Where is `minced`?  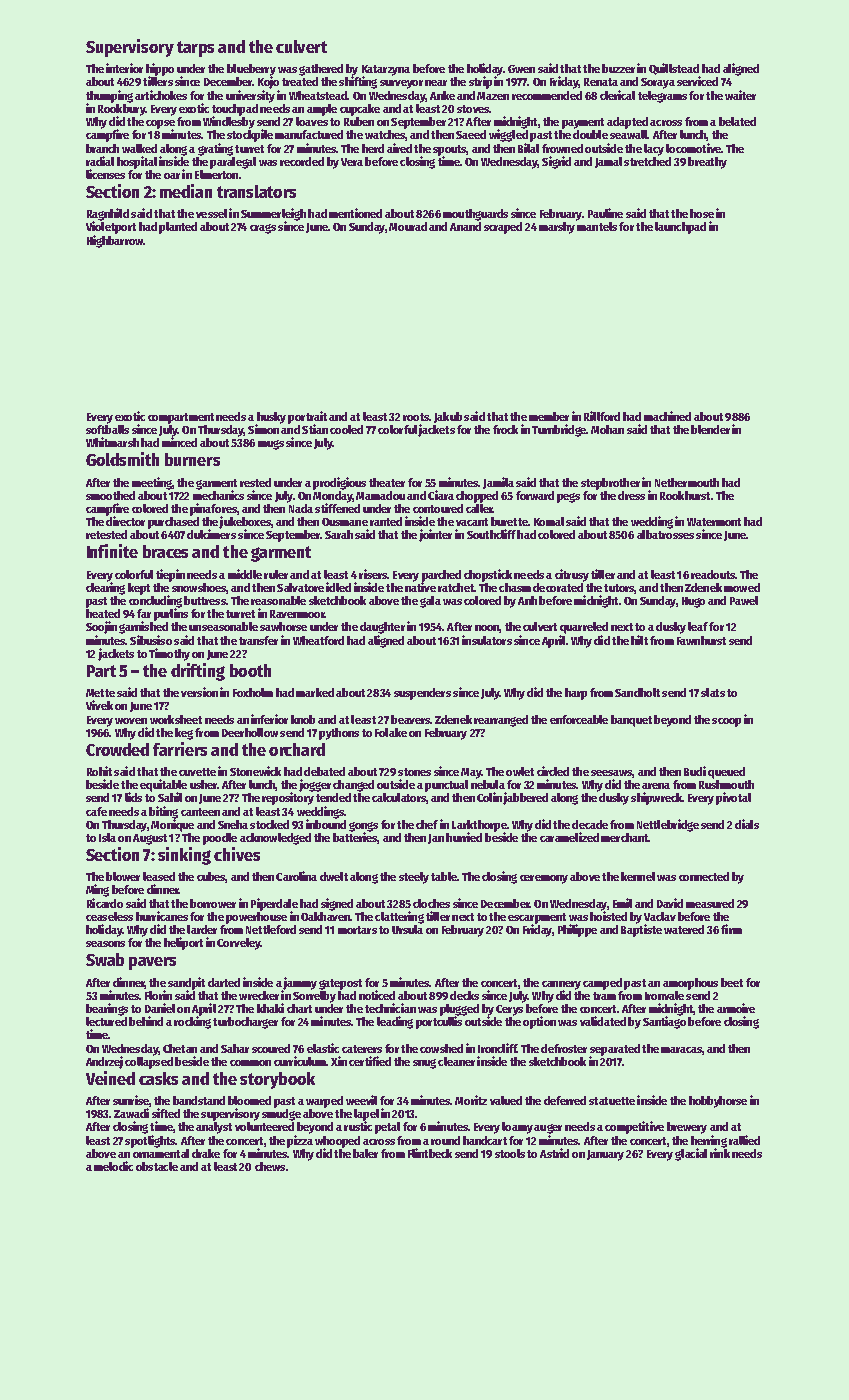
minced is located at coordinates (179, 442).
